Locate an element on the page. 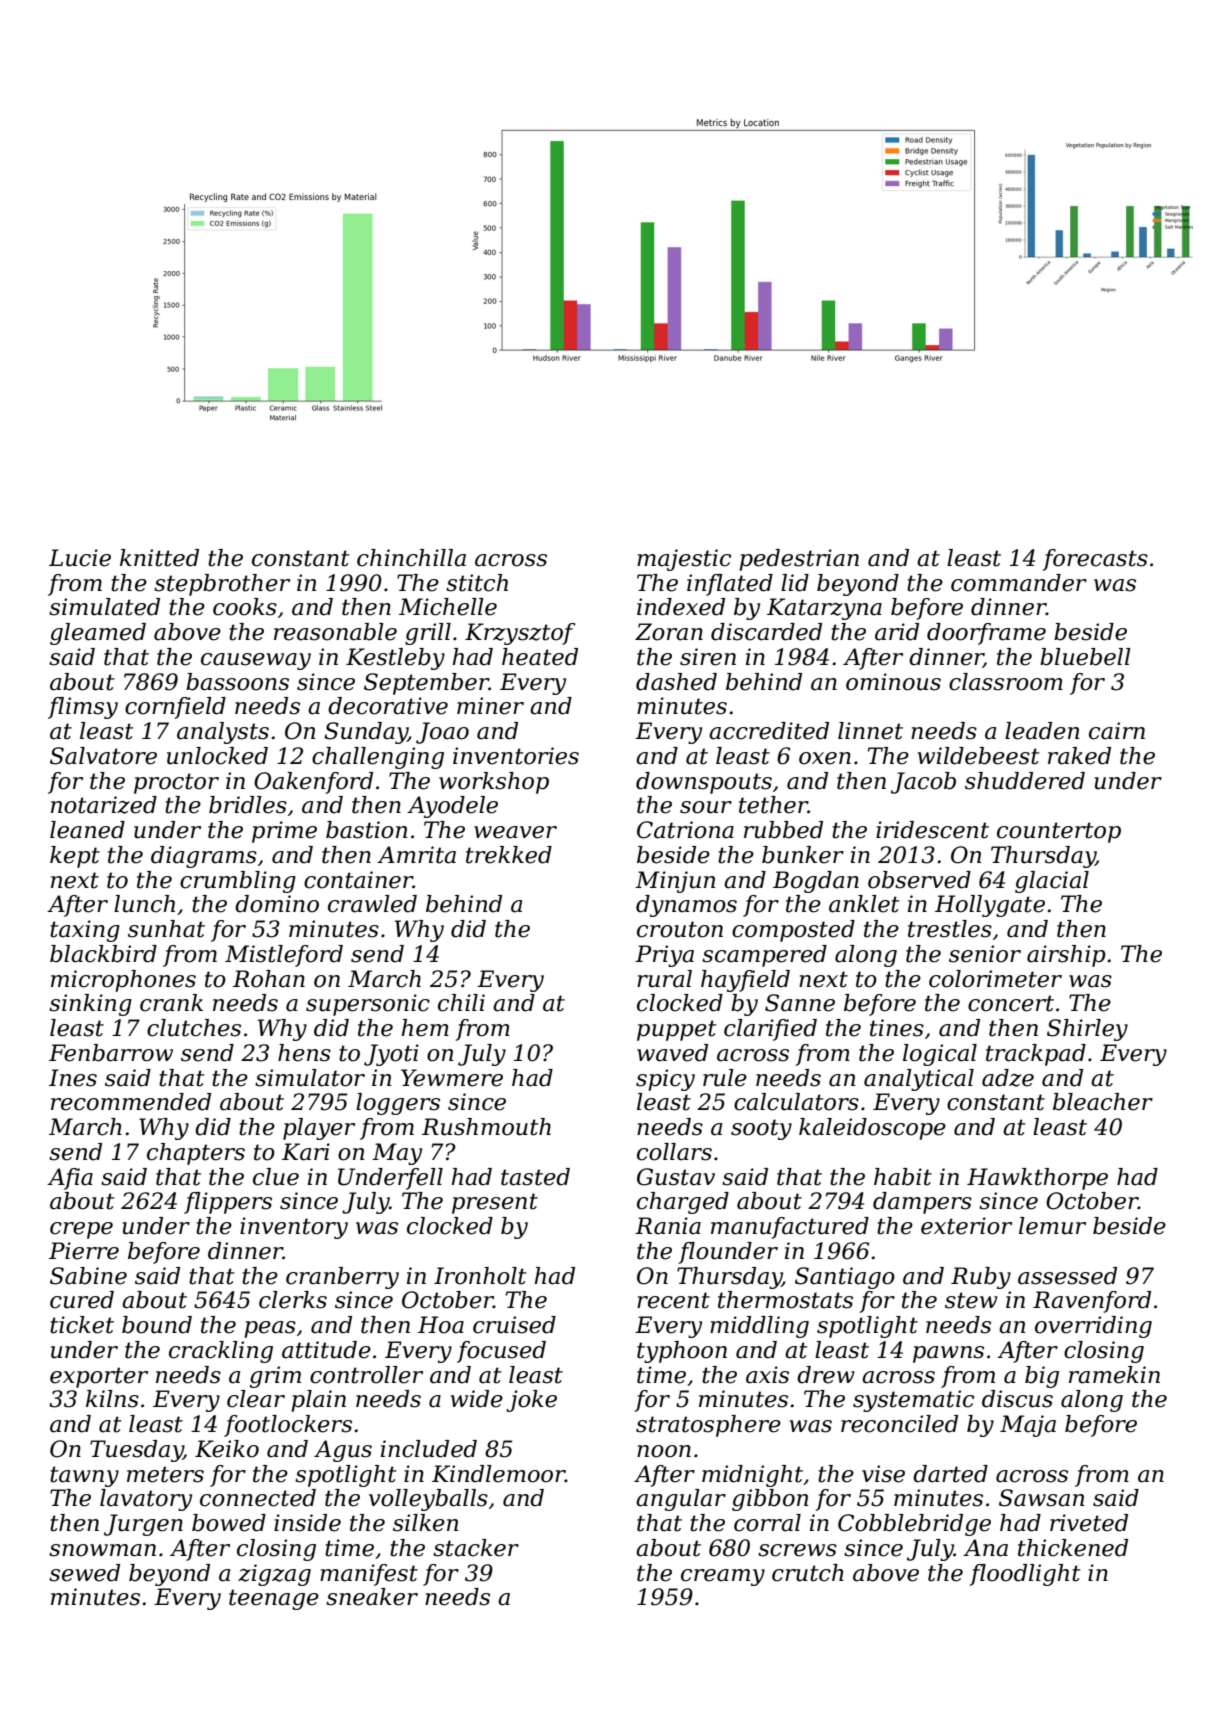 The width and height of the page is (1218, 1722). stitch is located at coordinates (477, 583).
